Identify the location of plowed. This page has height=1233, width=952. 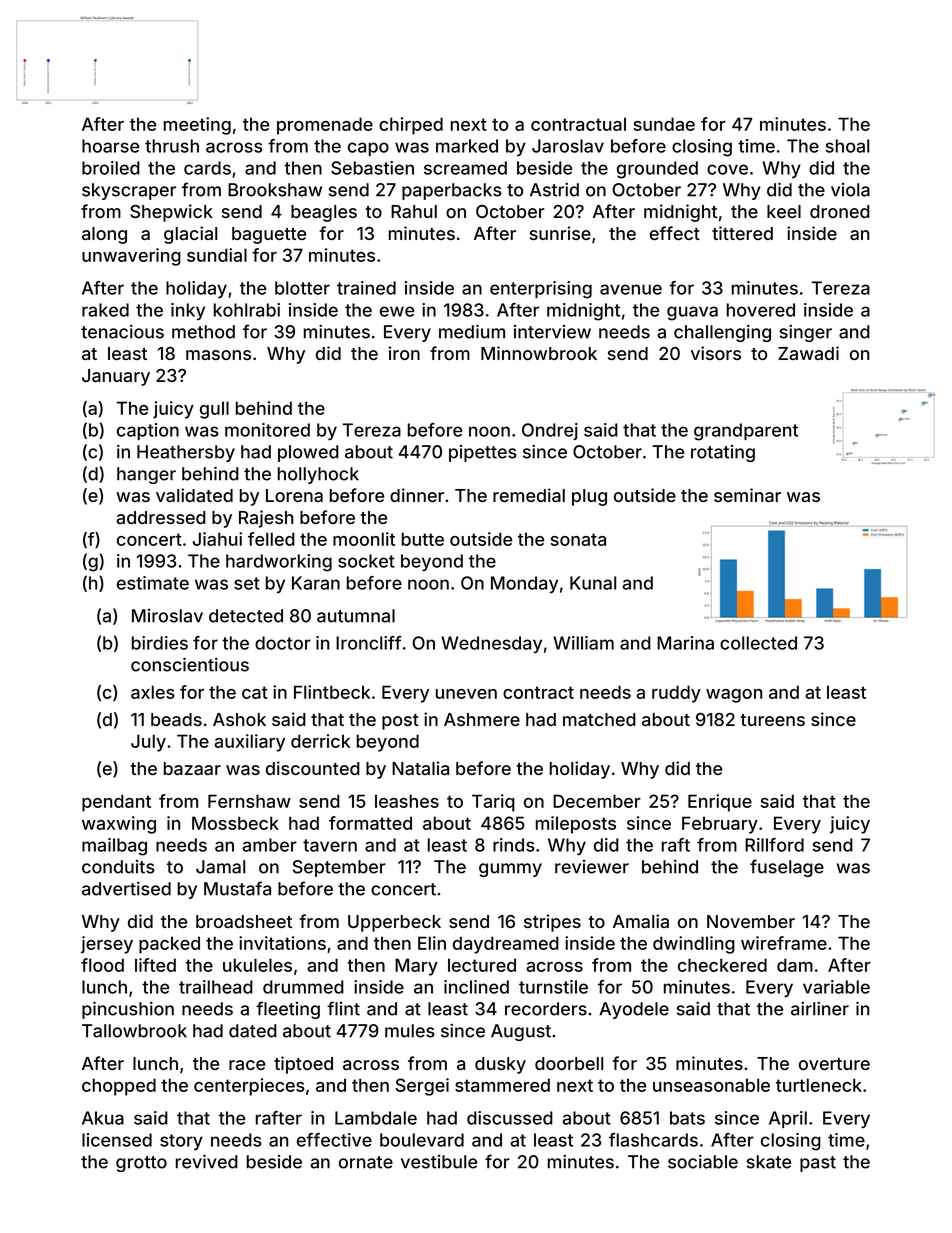
(308, 453).
